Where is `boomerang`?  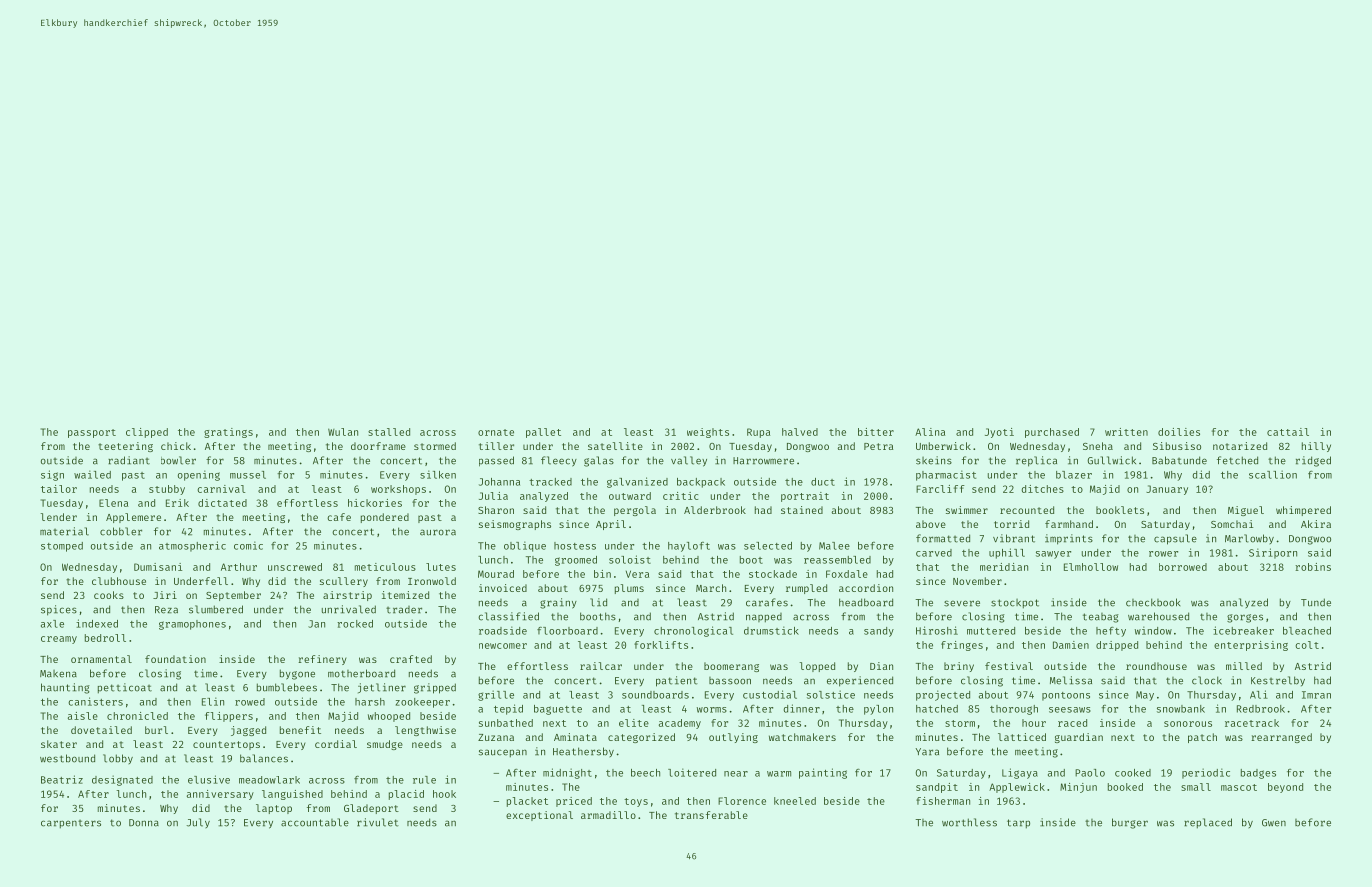
boomerang is located at coordinates (731, 667).
